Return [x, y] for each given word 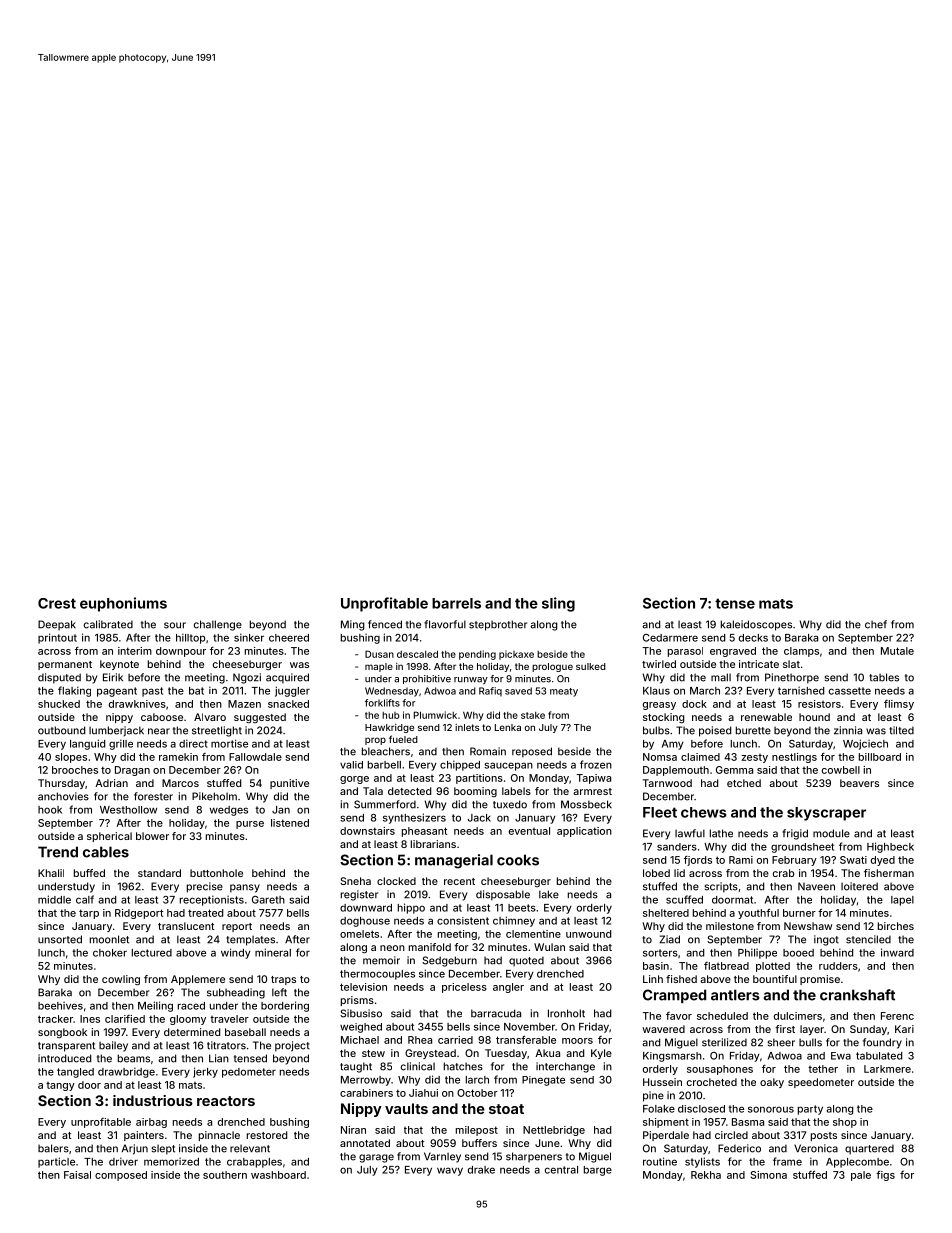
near [159, 731]
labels [516, 791]
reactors [226, 1101]
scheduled [722, 1016]
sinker [249, 637]
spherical [109, 837]
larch [477, 1080]
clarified [125, 1019]
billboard [880, 757]
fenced [385, 624]
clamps [801, 652]
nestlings [794, 758]
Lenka [508, 727]
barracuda [496, 1013]
